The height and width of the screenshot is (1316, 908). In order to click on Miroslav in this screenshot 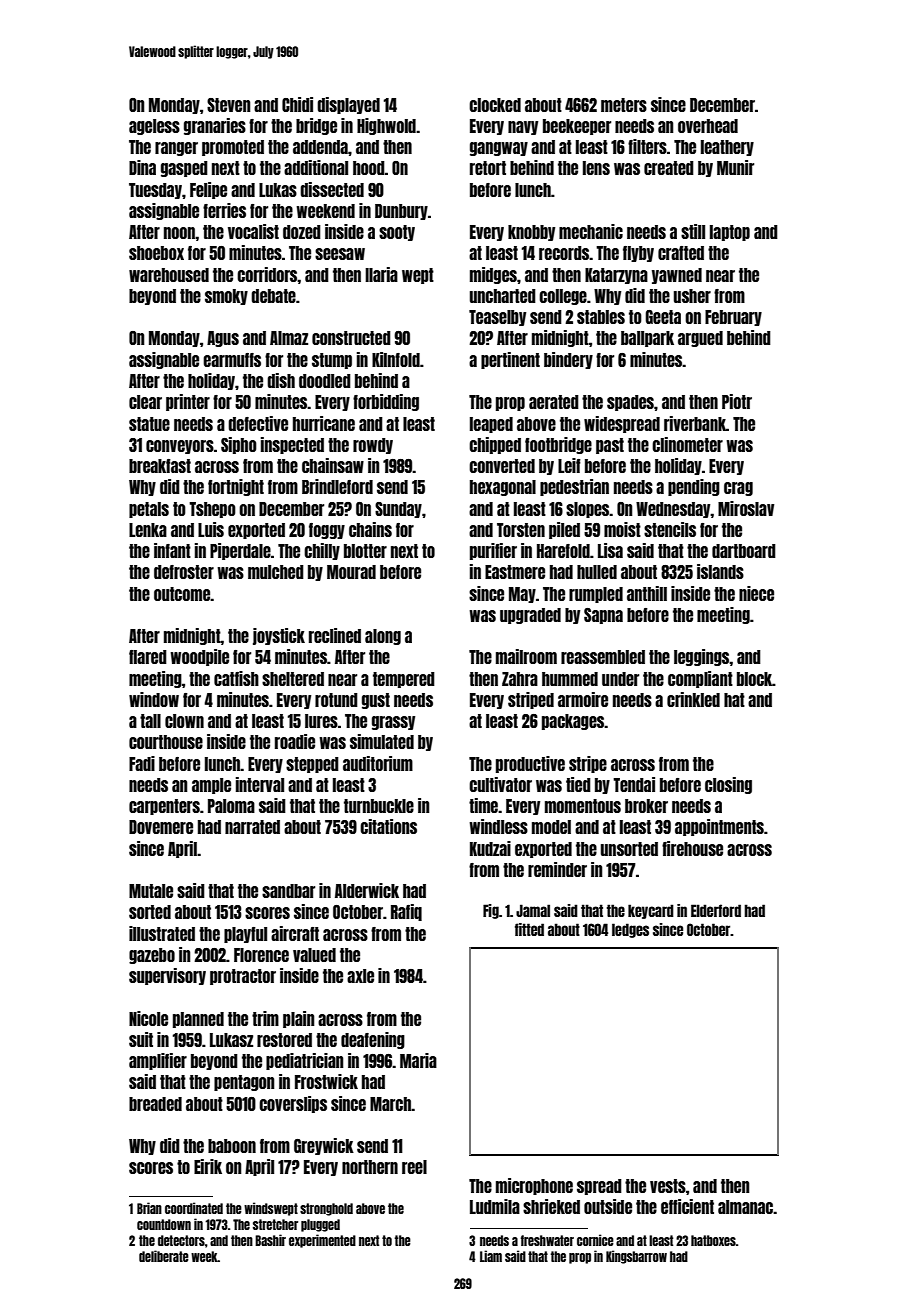, I will do `click(746, 508)`.
